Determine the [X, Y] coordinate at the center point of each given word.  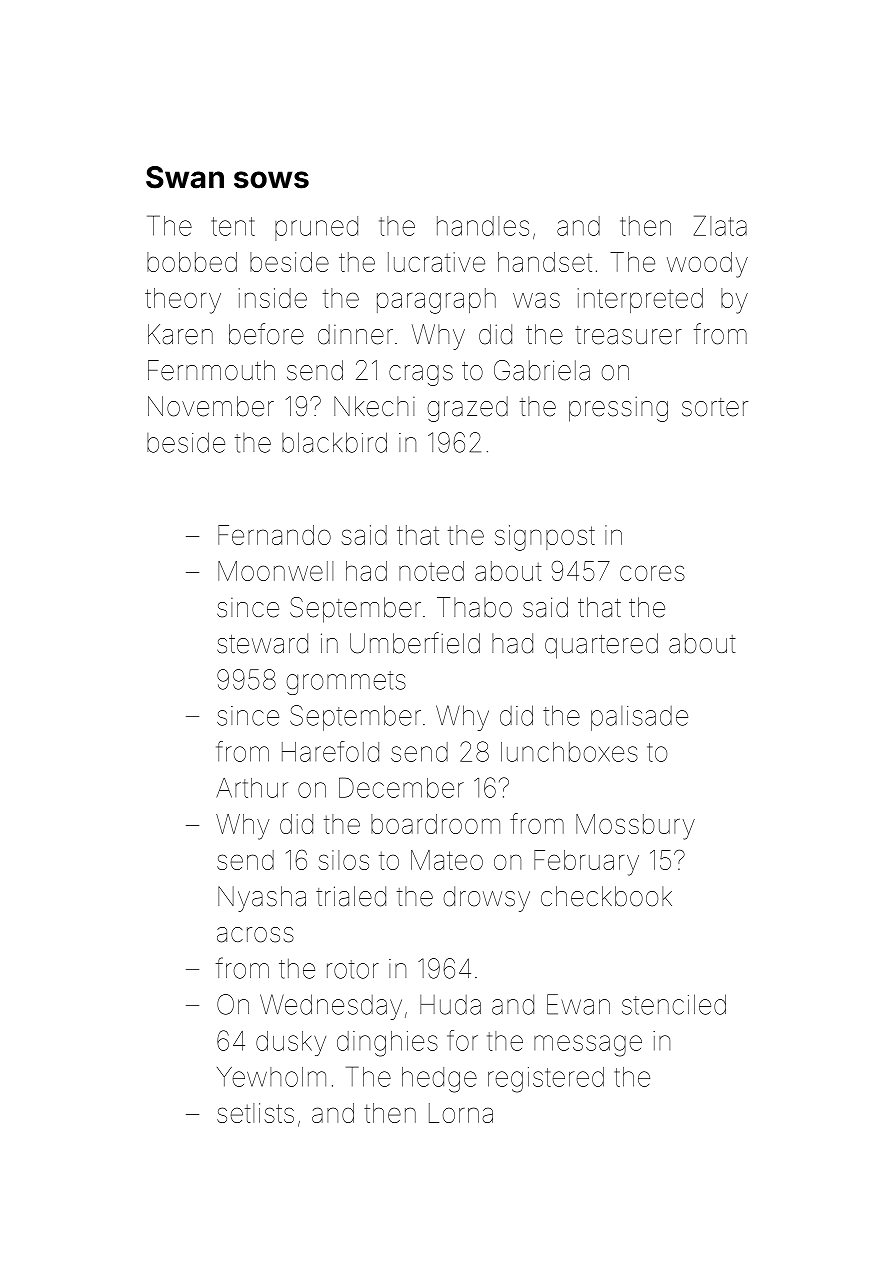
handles [483, 226]
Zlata [720, 225]
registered [546, 1080]
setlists [255, 1113]
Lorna [461, 1113]
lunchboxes [569, 752]
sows [271, 180]
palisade [639, 718]
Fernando [274, 535]
